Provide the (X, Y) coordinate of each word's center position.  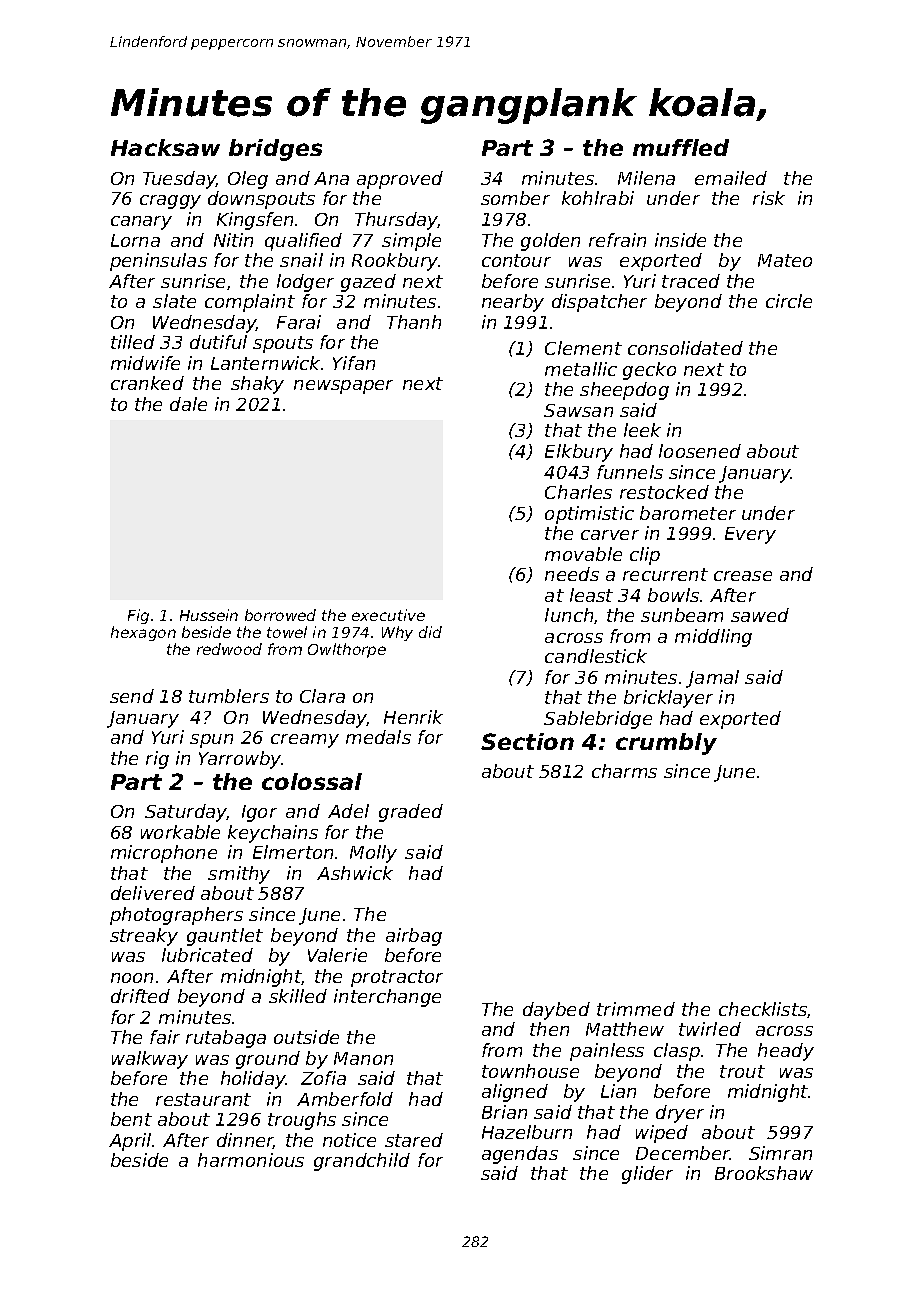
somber (515, 198)
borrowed (280, 615)
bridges (275, 150)
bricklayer (668, 699)
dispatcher (599, 303)
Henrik (413, 717)
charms (624, 771)
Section (527, 741)
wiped (662, 1134)
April (130, 1142)
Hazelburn (527, 1132)
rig (157, 760)
